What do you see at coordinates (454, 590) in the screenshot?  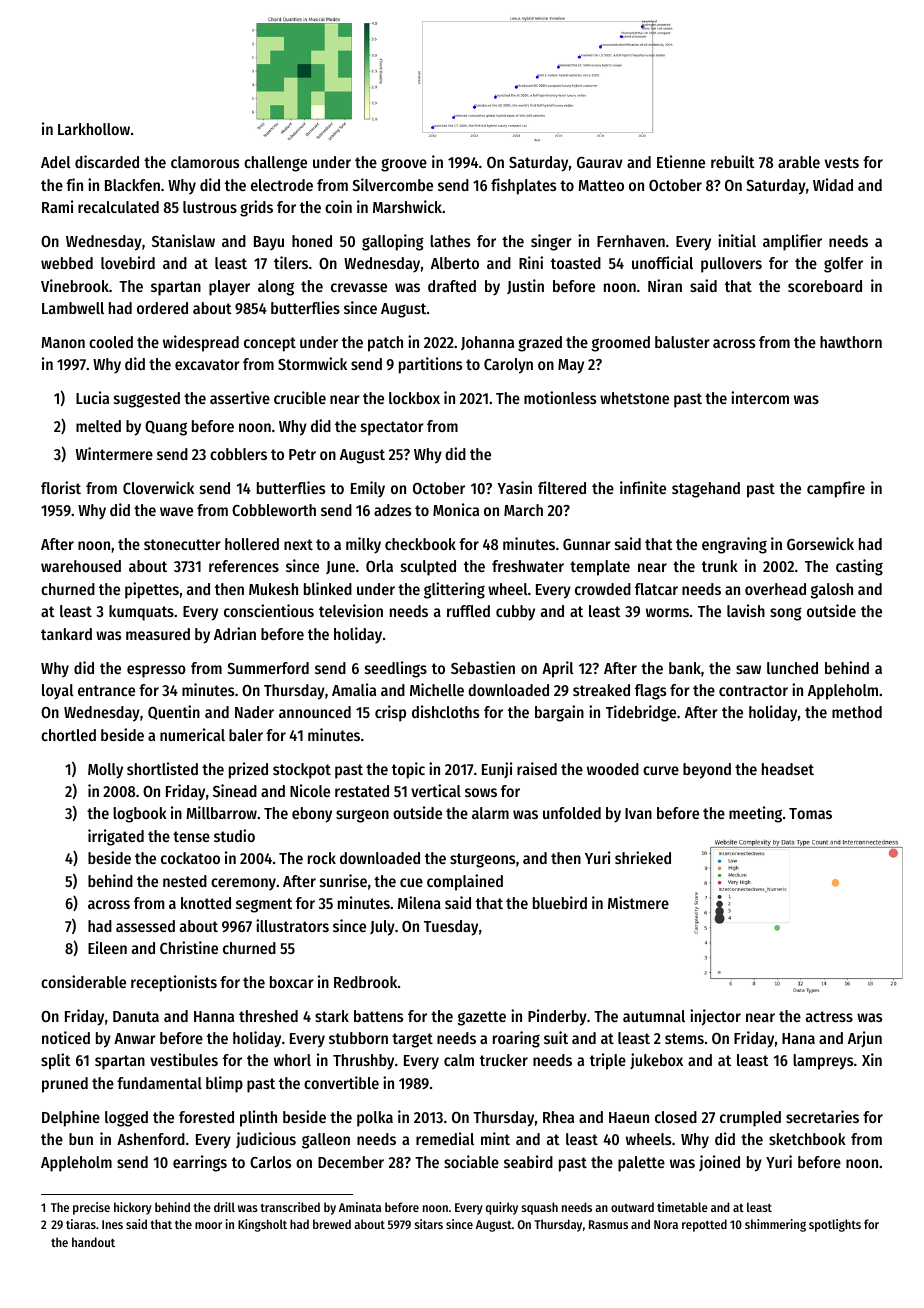 I see `glittering` at bounding box center [454, 590].
